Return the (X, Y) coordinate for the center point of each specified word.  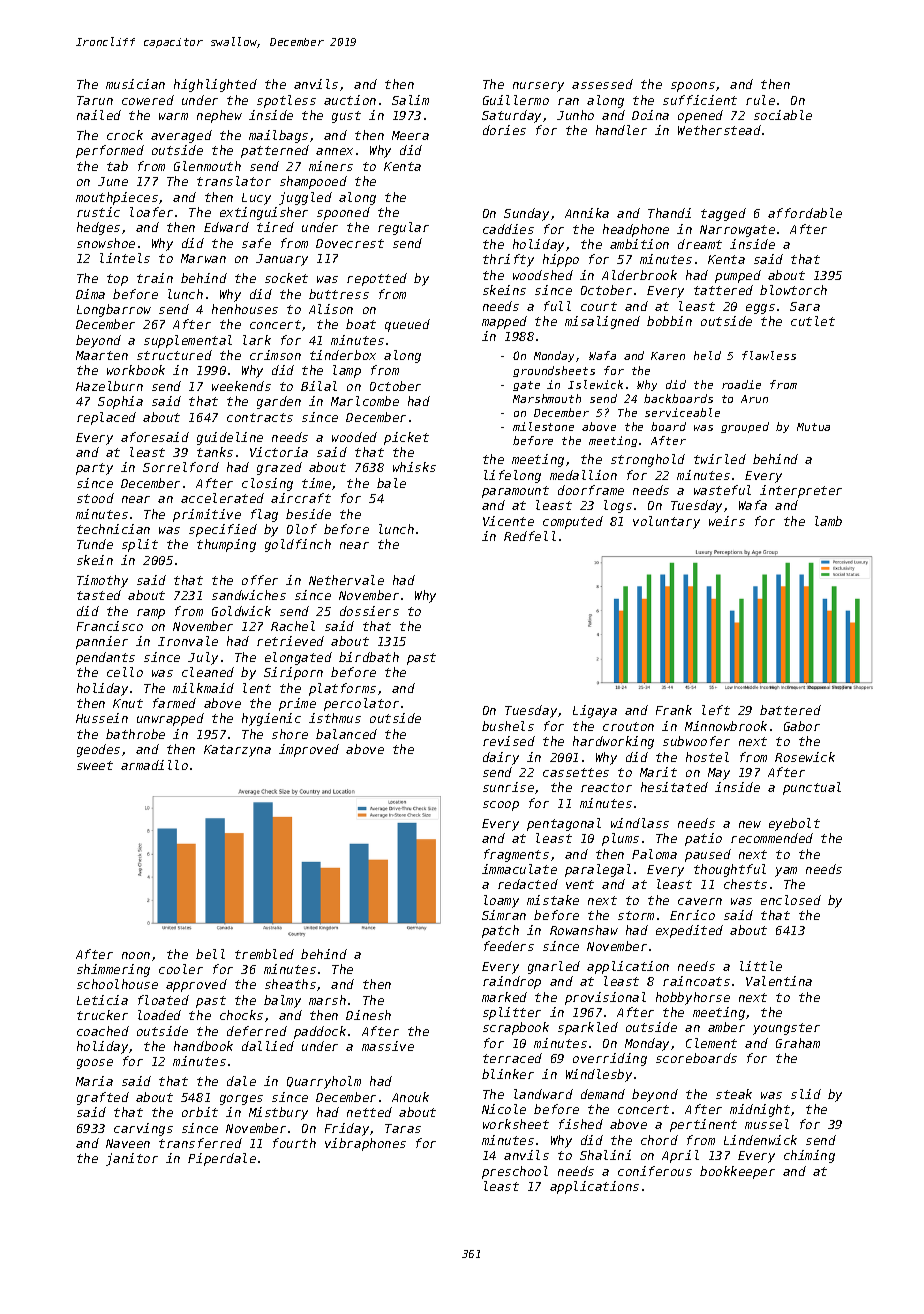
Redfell (530, 536)
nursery (538, 87)
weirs (727, 521)
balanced (346, 734)
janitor (132, 1159)
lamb (828, 521)
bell (210, 954)
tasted (99, 595)
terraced (512, 1058)
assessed (602, 84)
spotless (286, 101)
